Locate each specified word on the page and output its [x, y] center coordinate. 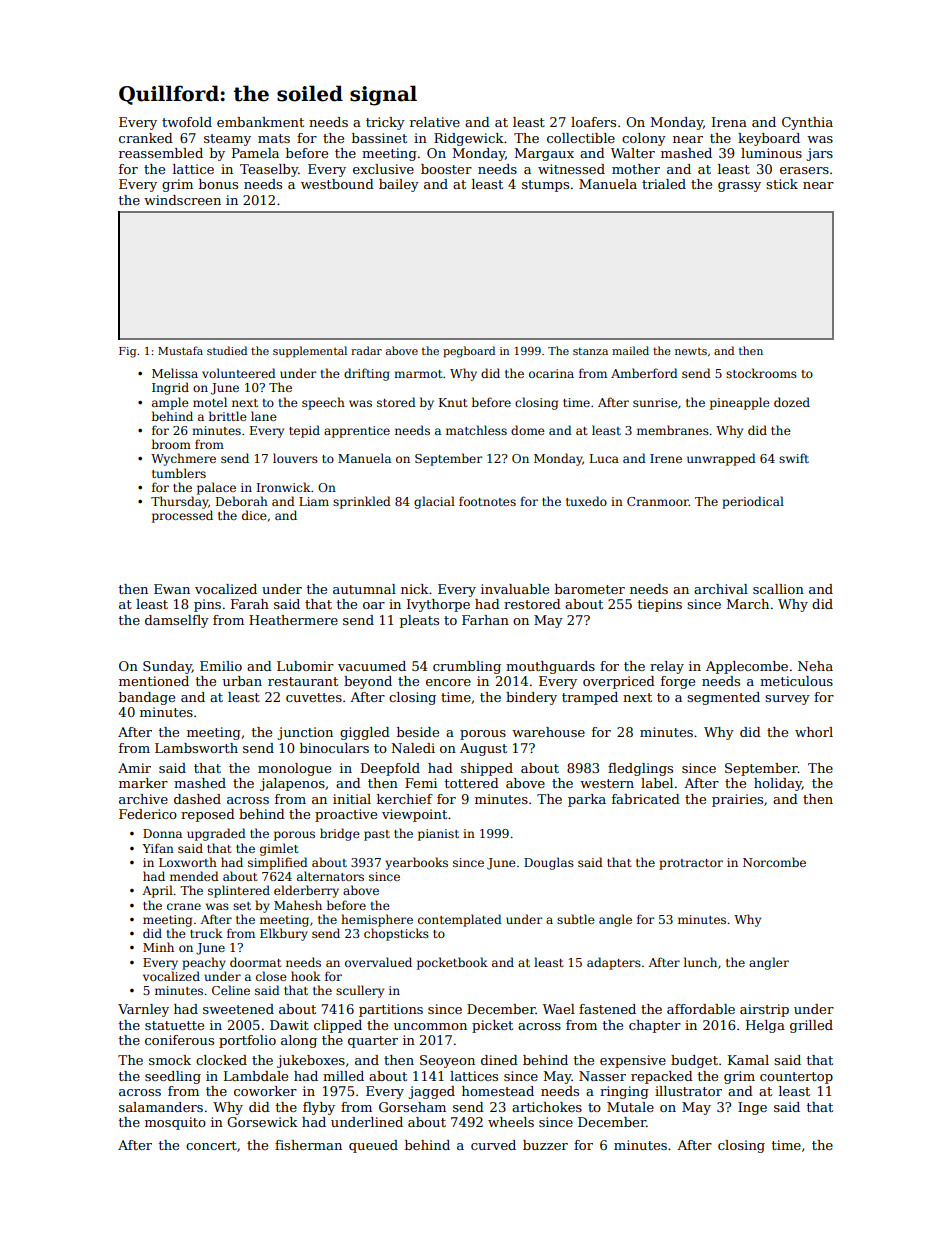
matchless [476, 430]
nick [415, 589]
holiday [778, 784]
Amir [134, 768]
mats [274, 138]
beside [418, 732]
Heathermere [293, 620]
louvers [295, 458]
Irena [729, 122]
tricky [385, 123]
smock [170, 1060]
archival [721, 589]
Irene [666, 458]
